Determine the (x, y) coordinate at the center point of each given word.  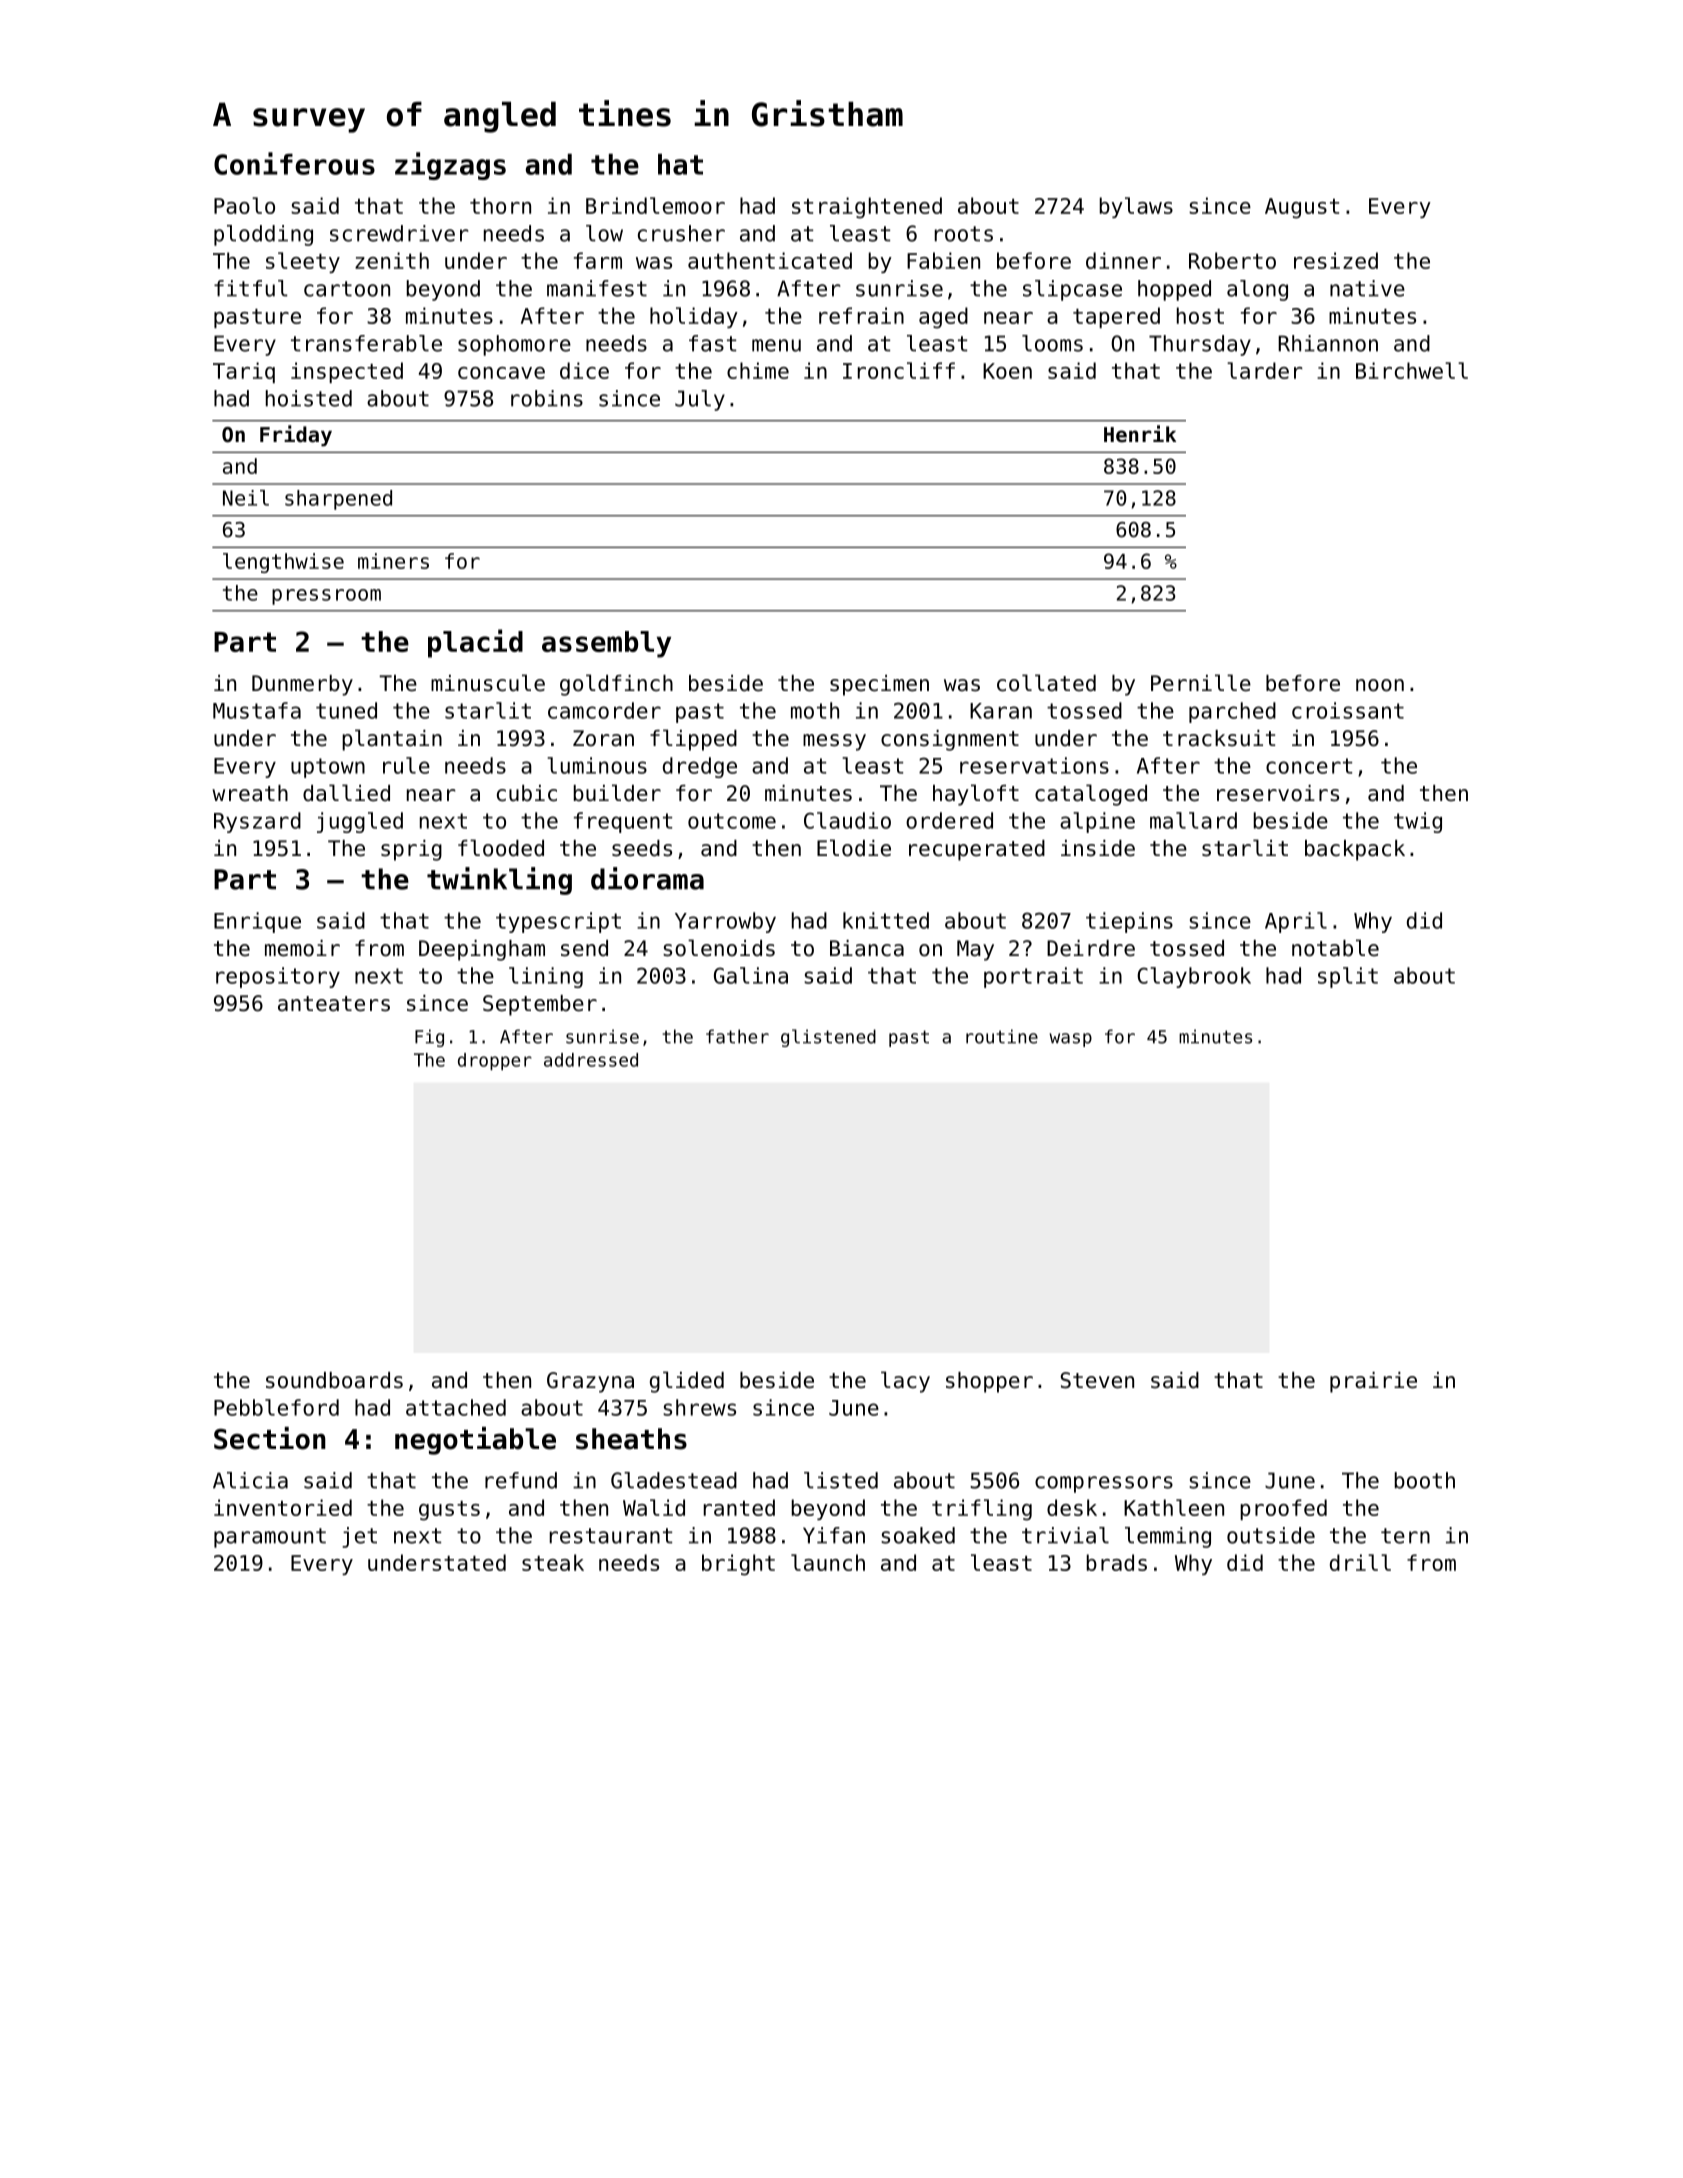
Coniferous (294, 163)
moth (815, 710)
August (1302, 208)
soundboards (334, 1380)
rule (406, 765)
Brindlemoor (655, 205)
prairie (1373, 1382)
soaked (918, 1535)
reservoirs (1278, 793)
